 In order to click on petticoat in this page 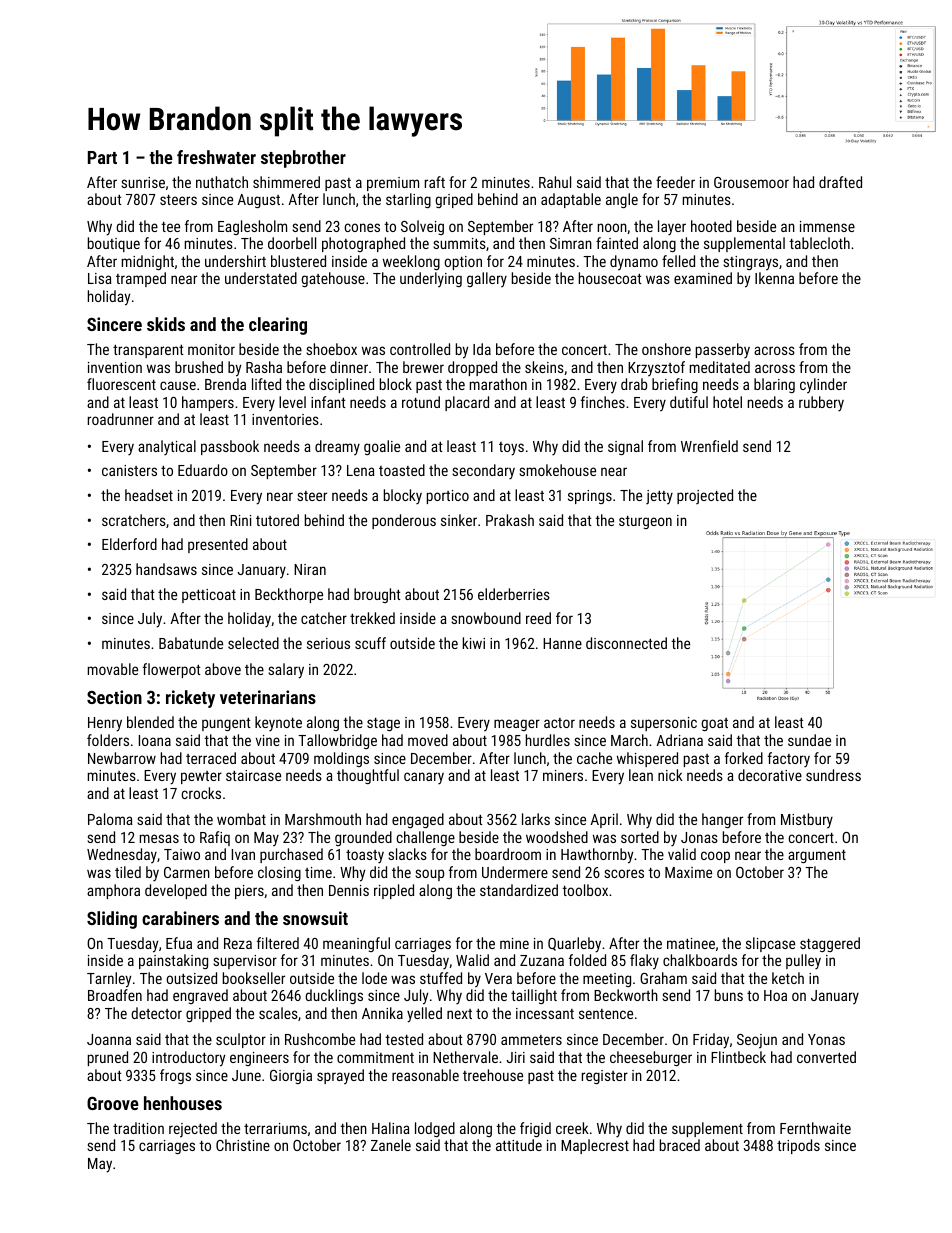, I will do `click(209, 596)`.
